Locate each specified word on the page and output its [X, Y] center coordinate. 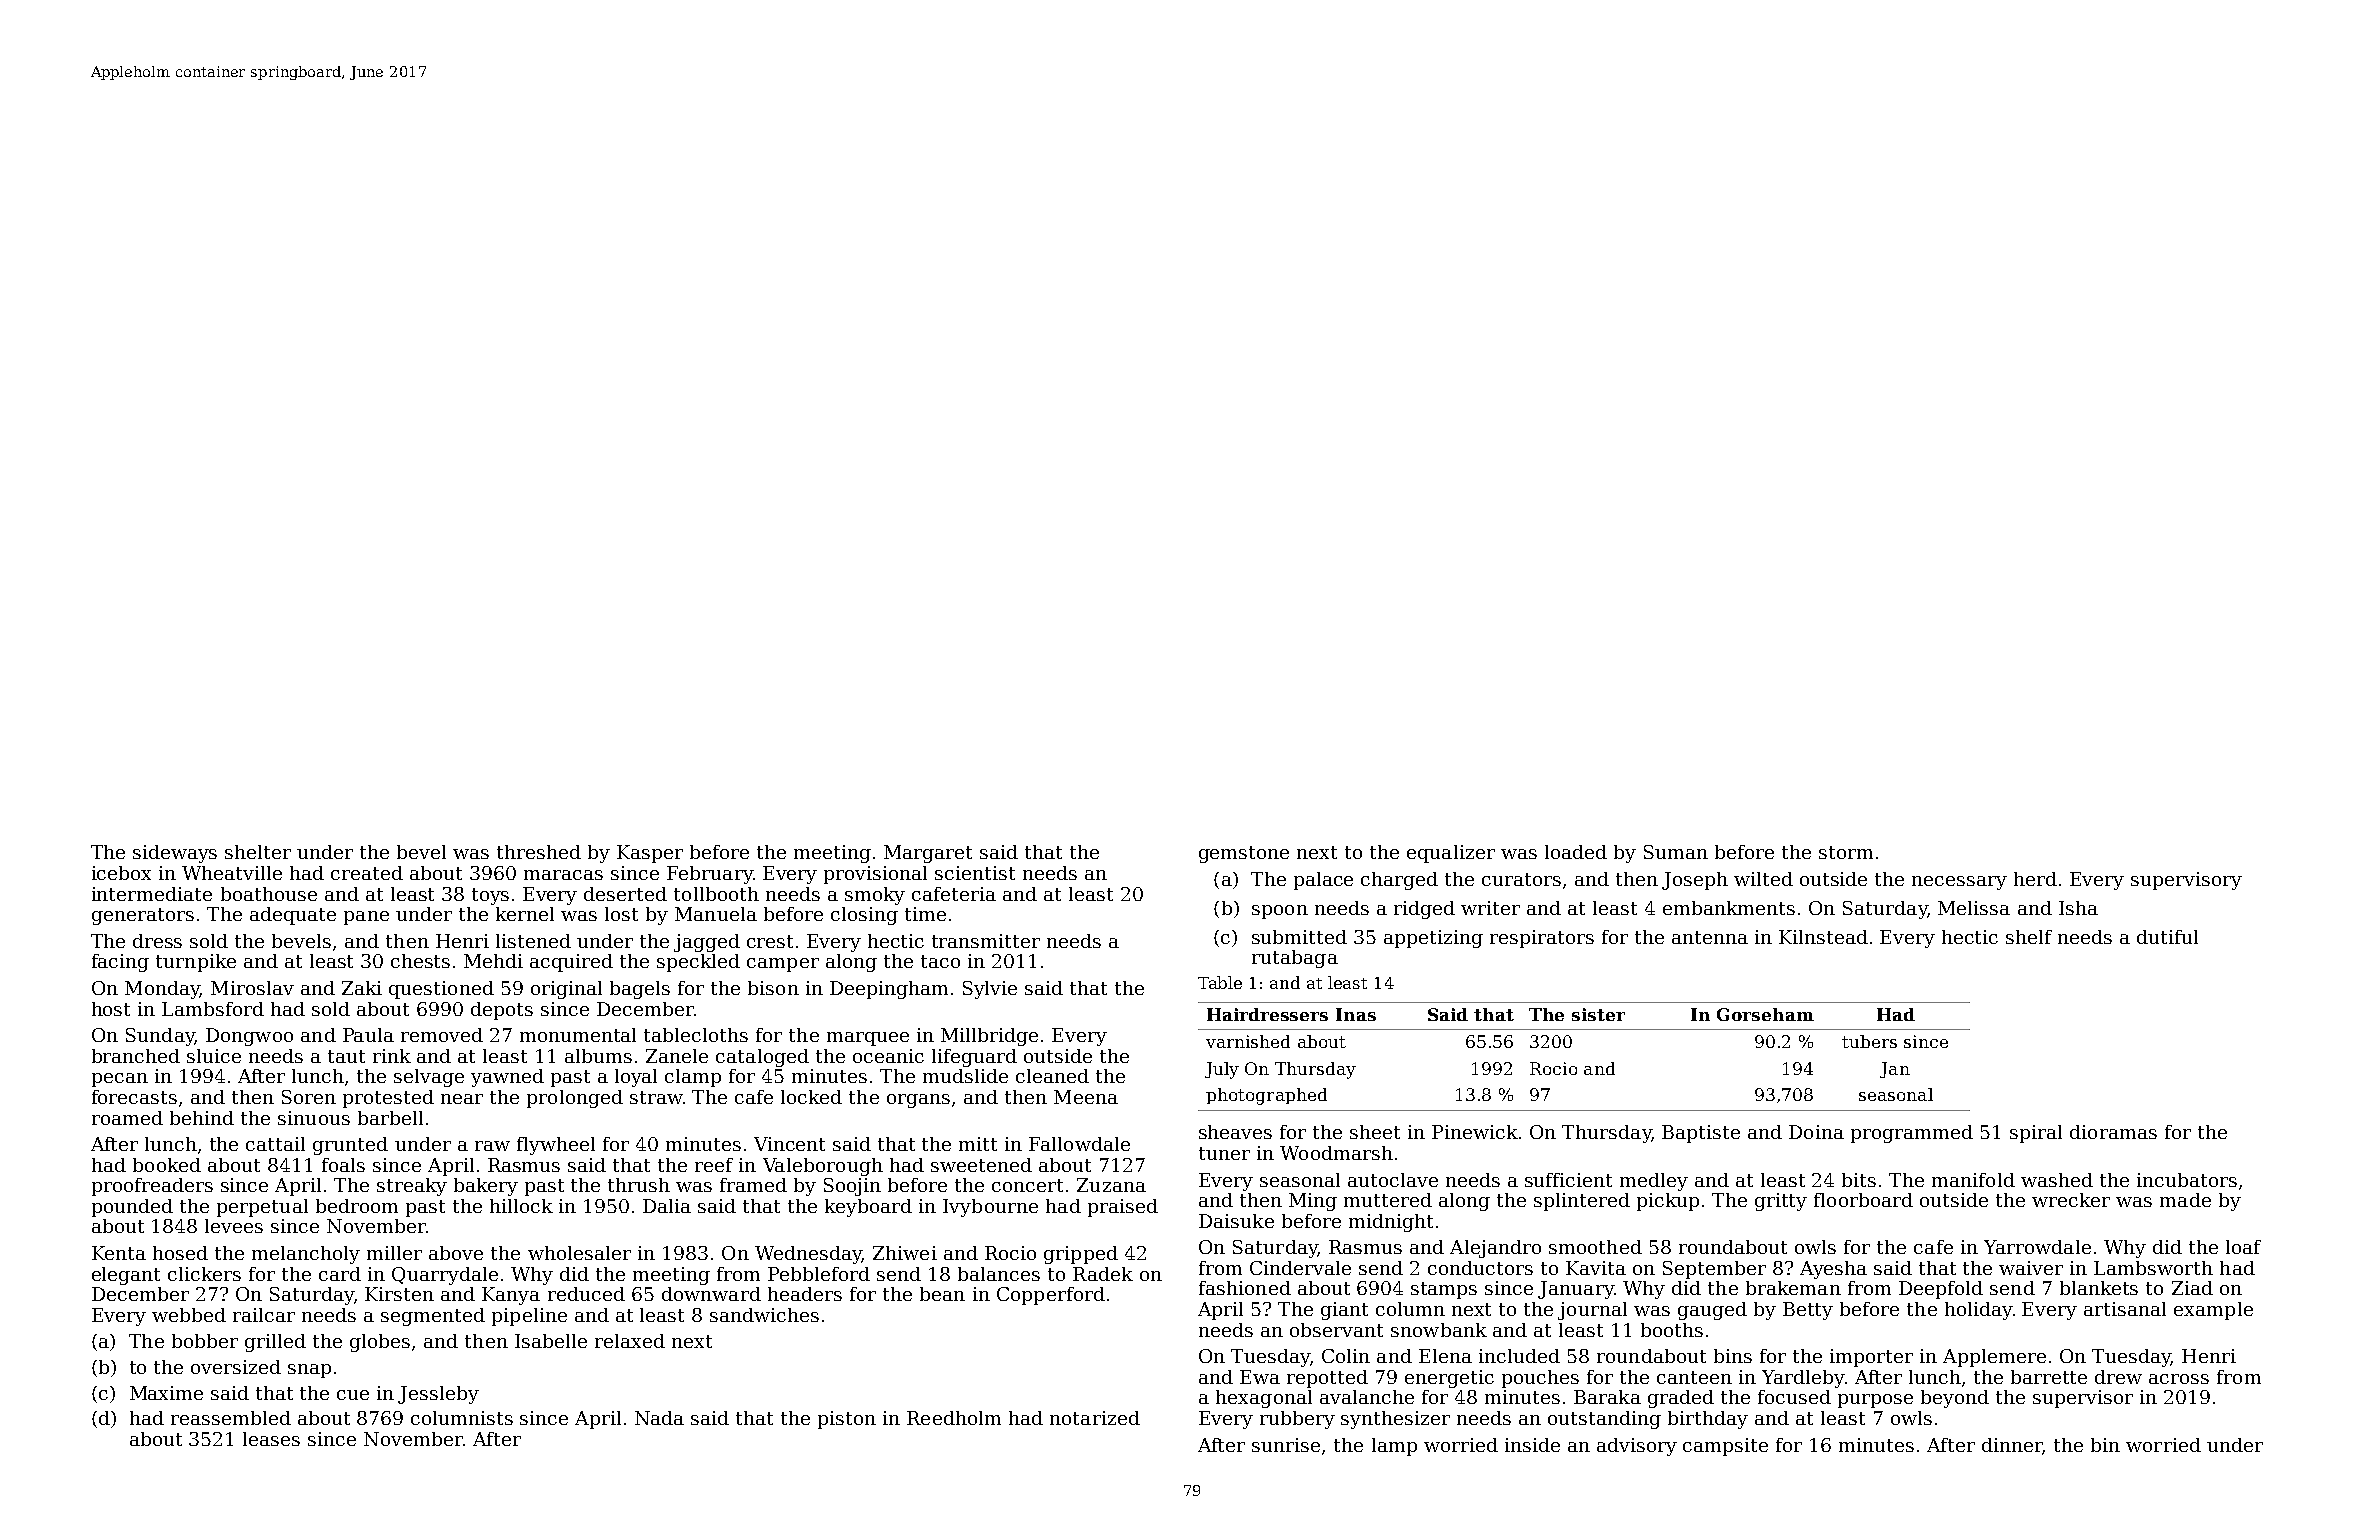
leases [271, 1439]
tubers [1869, 1041]
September [1714, 1270]
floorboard [1863, 1200]
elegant [126, 1276]
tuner [1224, 1153]
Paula [368, 1035]
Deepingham [889, 990]
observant [1336, 1330]
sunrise [1286, 1445]
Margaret [928, 854]
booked [167, 1165]
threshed [539, 852]
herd [2035, 879]
